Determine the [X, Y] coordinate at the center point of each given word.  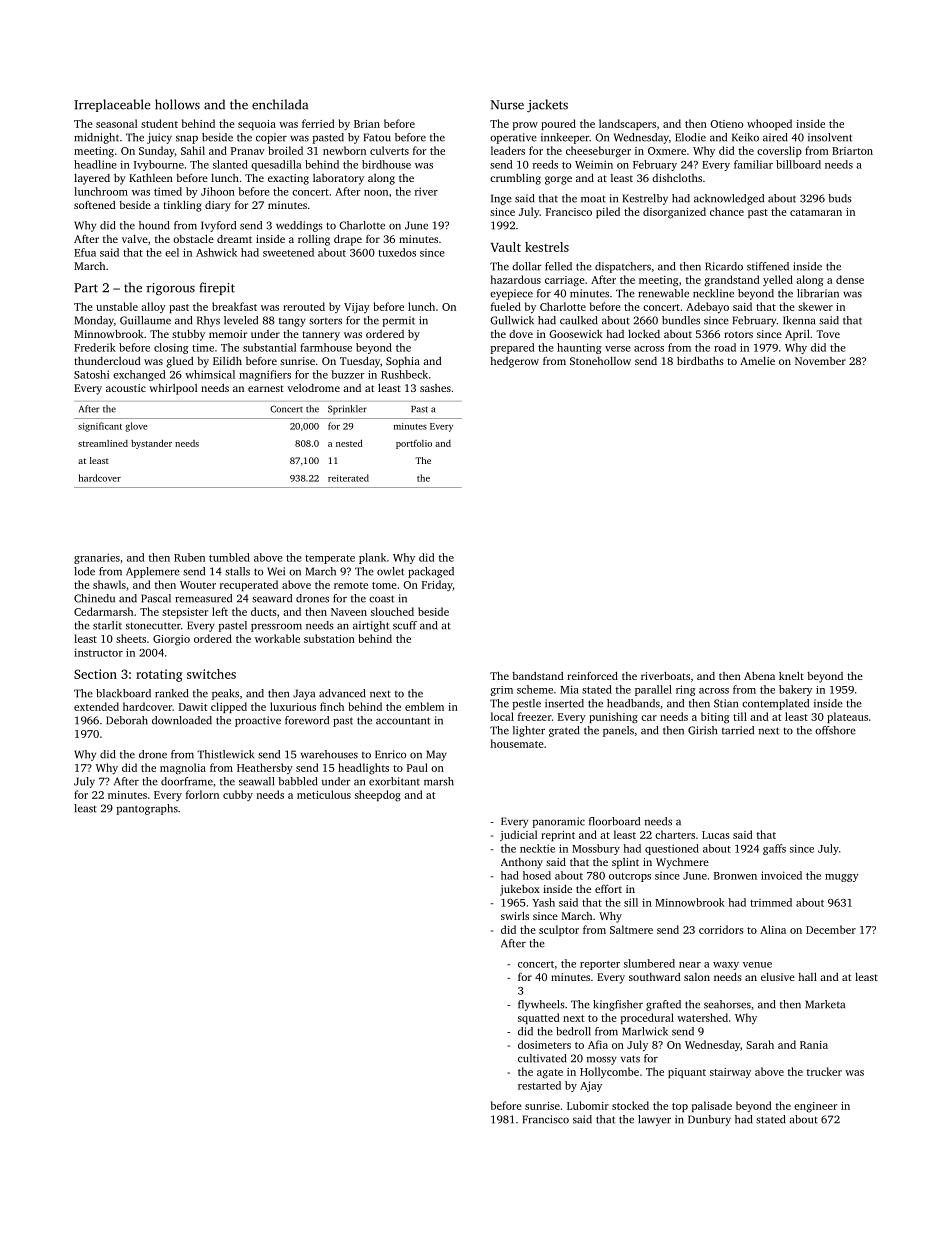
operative [513, 138]
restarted [539, 1085]
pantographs [147, 809]
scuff [405, 625]
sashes [435, 388]
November [820, 361]
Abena [759, 676]
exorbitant [394, 781]
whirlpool [173, 389]
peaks [225, 694]
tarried [738, 730]
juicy [159, 138]
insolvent [830, 137]
